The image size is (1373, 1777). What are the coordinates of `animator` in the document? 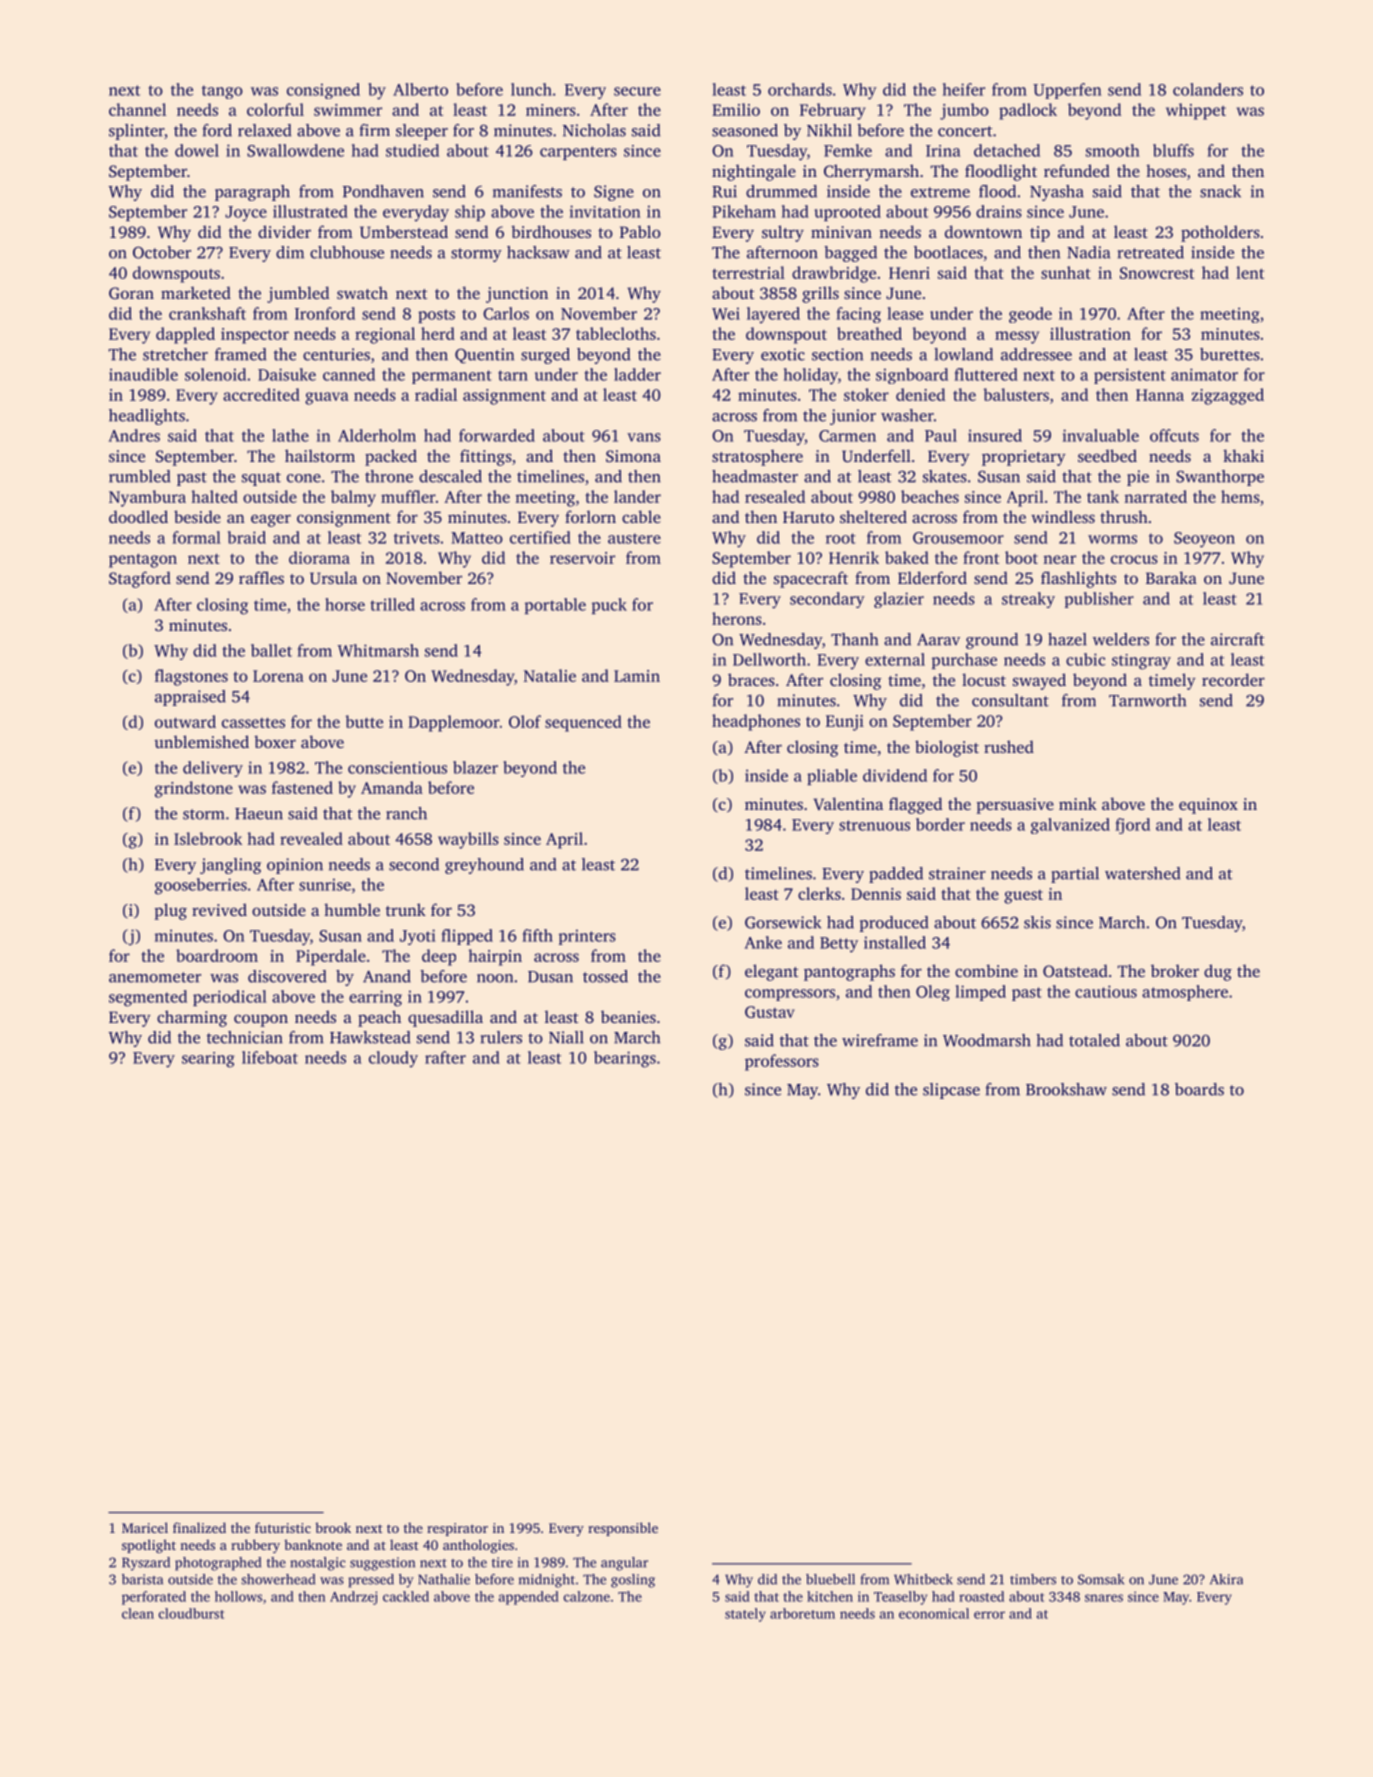 It's located at (1204, 374).
